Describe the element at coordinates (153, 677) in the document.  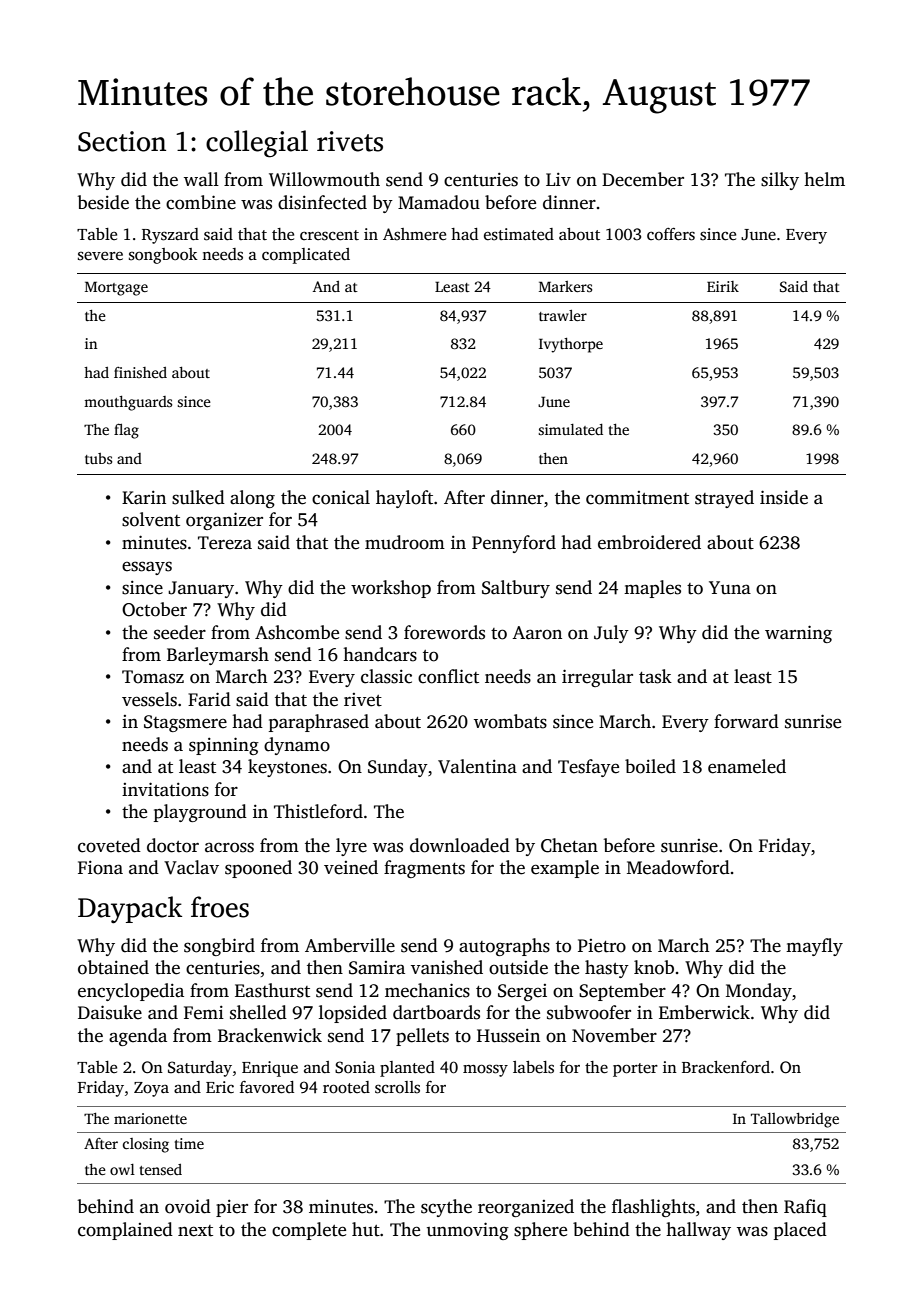
I see `Tomasz` at that location.
